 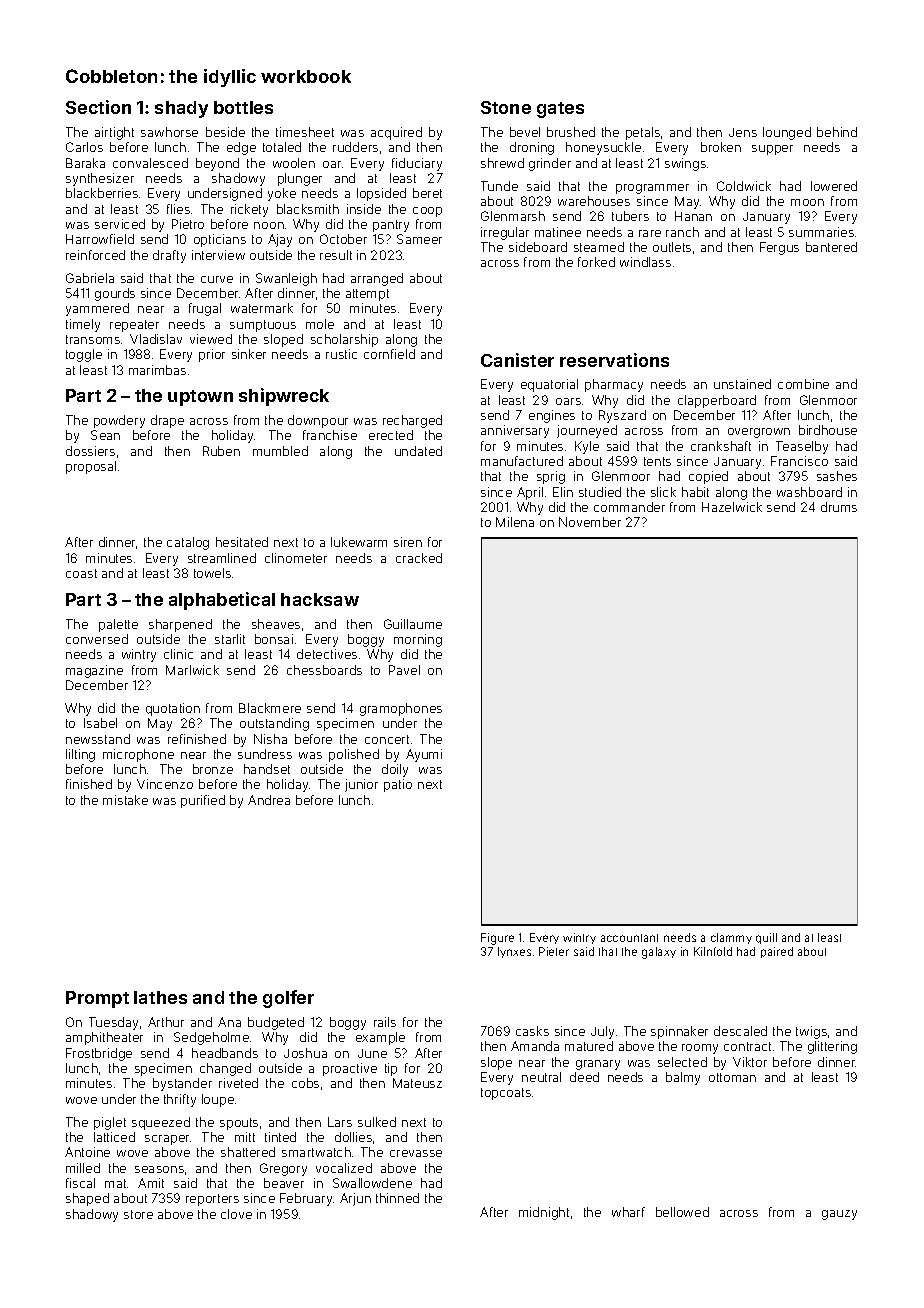 I want to click on proposal, so click(x=91, y=467).
